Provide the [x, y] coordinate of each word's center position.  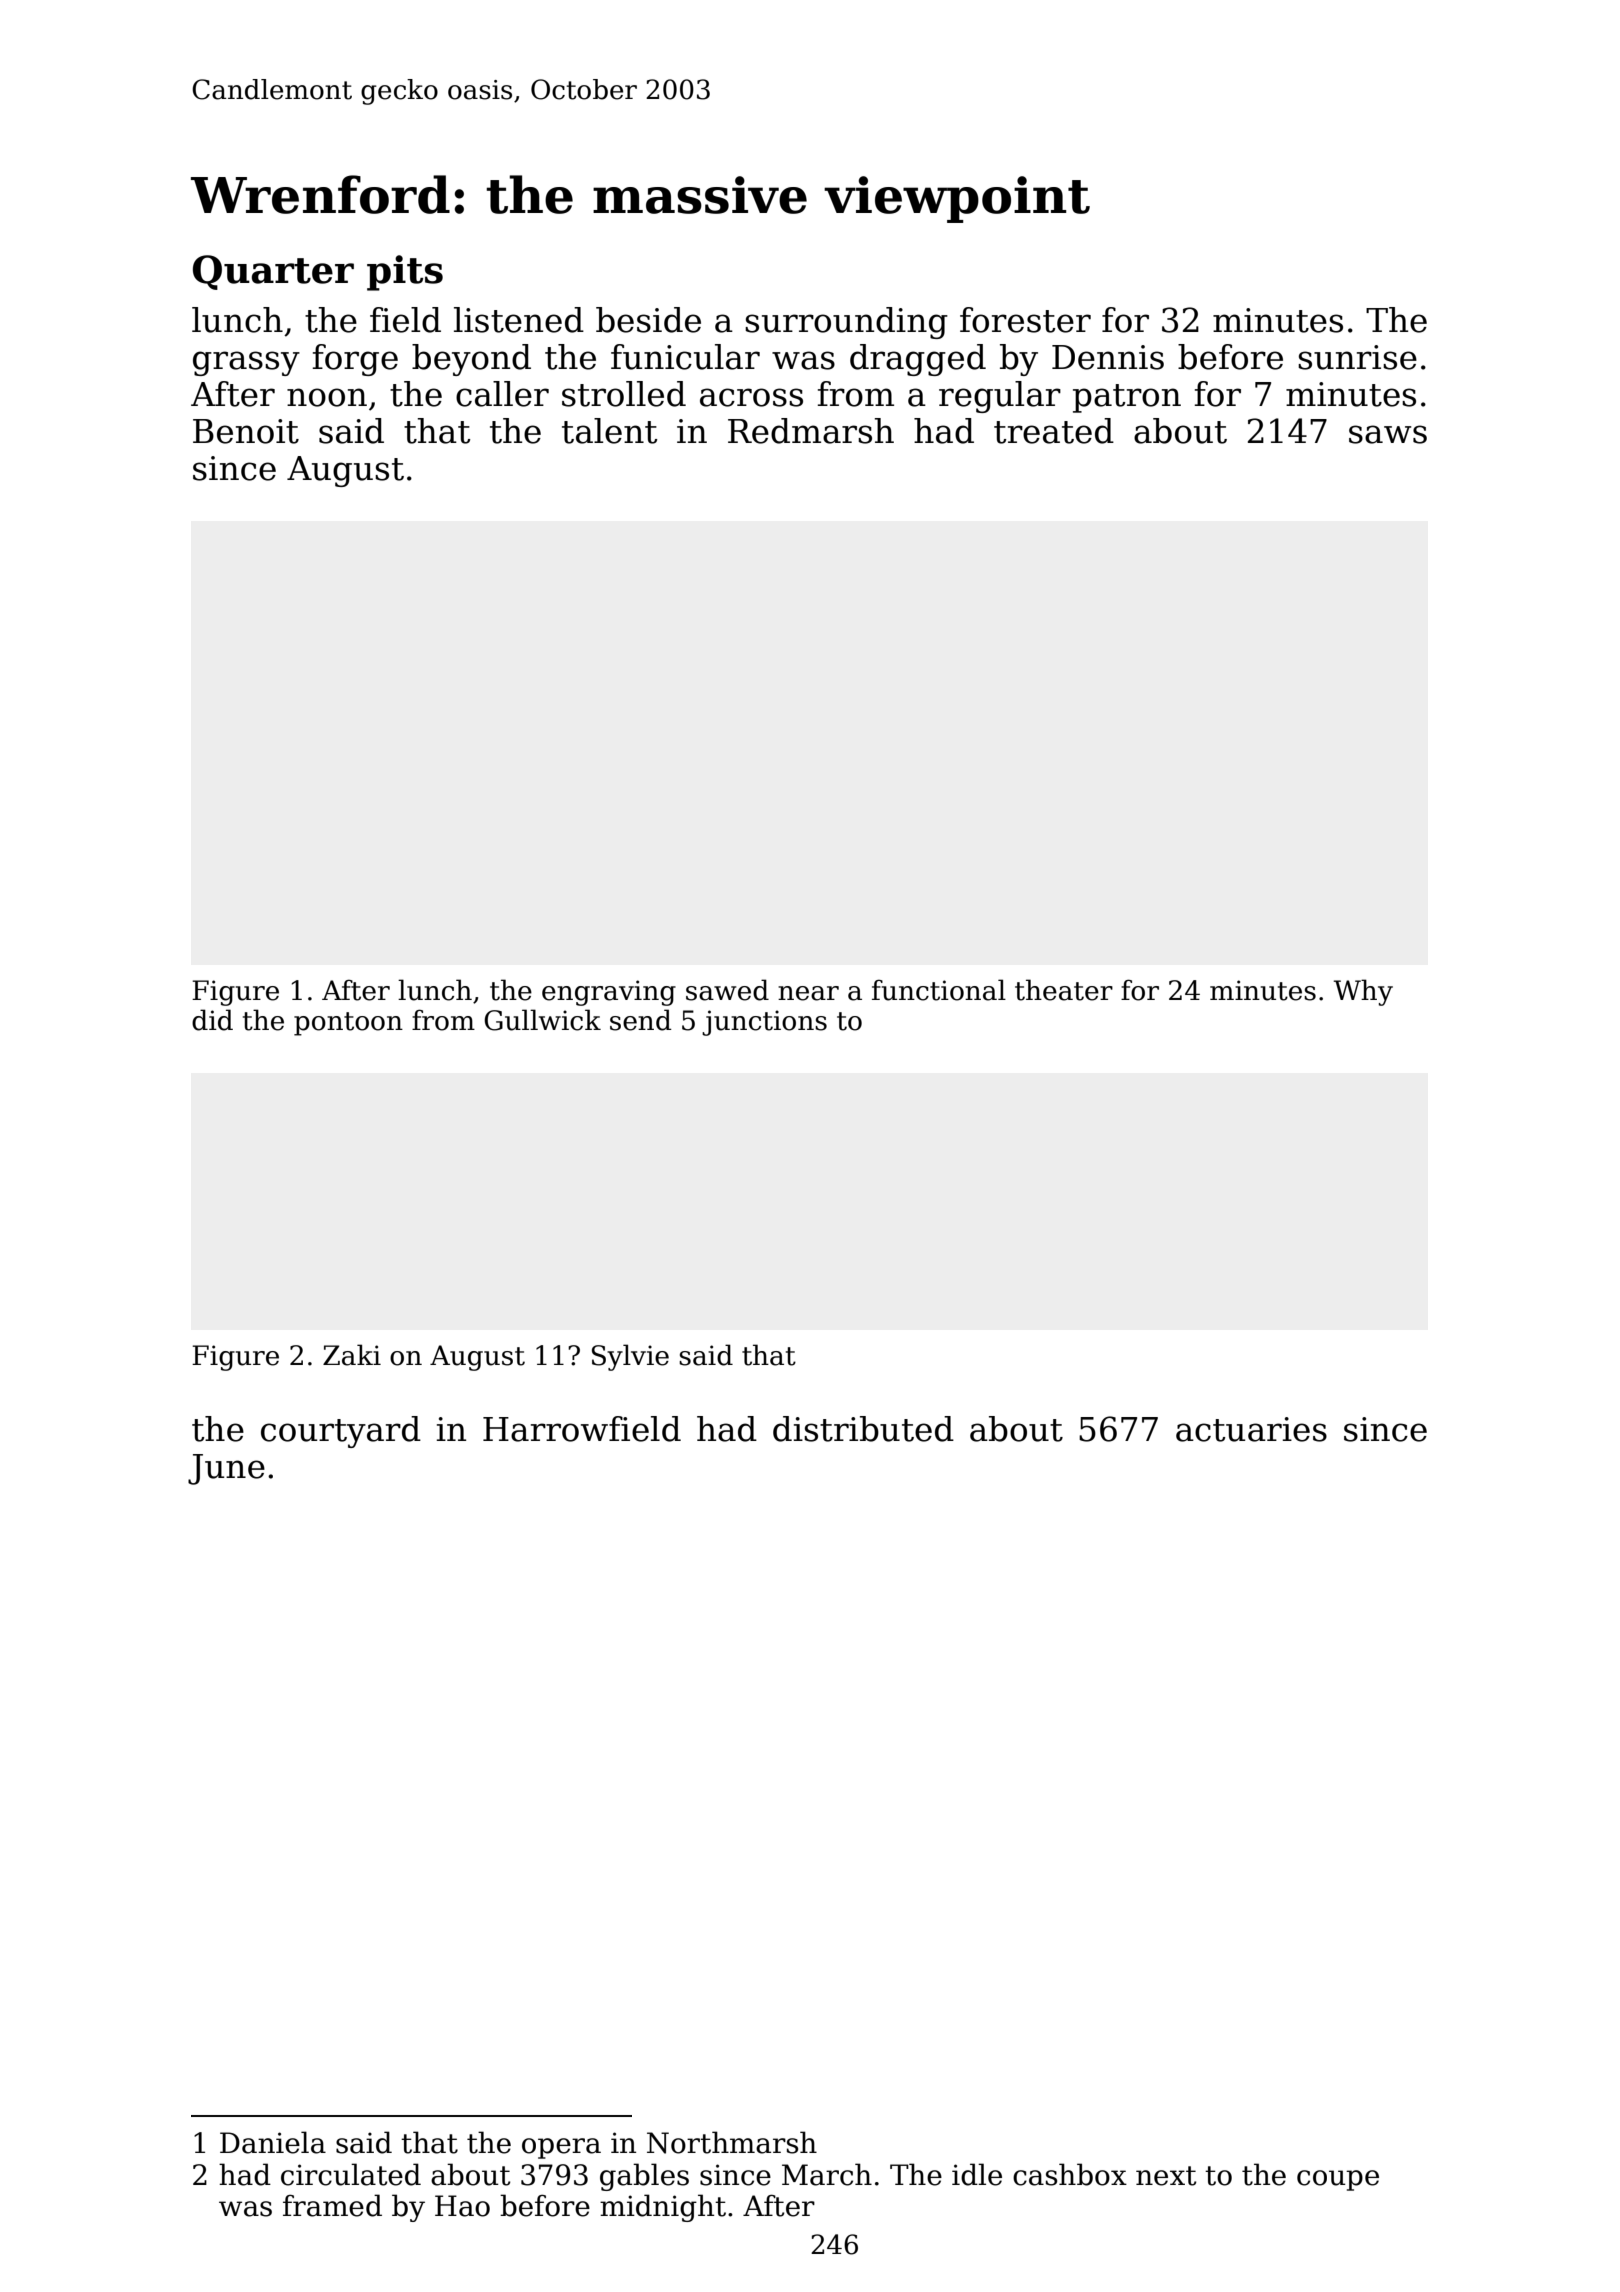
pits [405, 273]
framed [332, 2205]
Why [1363, 992]
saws [1388, 434]
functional [939, 990]
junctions [764, 1023]
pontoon [348, 1024]
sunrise [1357, 357]
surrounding [846, 323]
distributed [863, 1429]
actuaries [1251, 1429]
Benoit [246, 431]
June [226, 1469]
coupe [1338, 2180]
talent [609, 431]
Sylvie [630, 1357]
